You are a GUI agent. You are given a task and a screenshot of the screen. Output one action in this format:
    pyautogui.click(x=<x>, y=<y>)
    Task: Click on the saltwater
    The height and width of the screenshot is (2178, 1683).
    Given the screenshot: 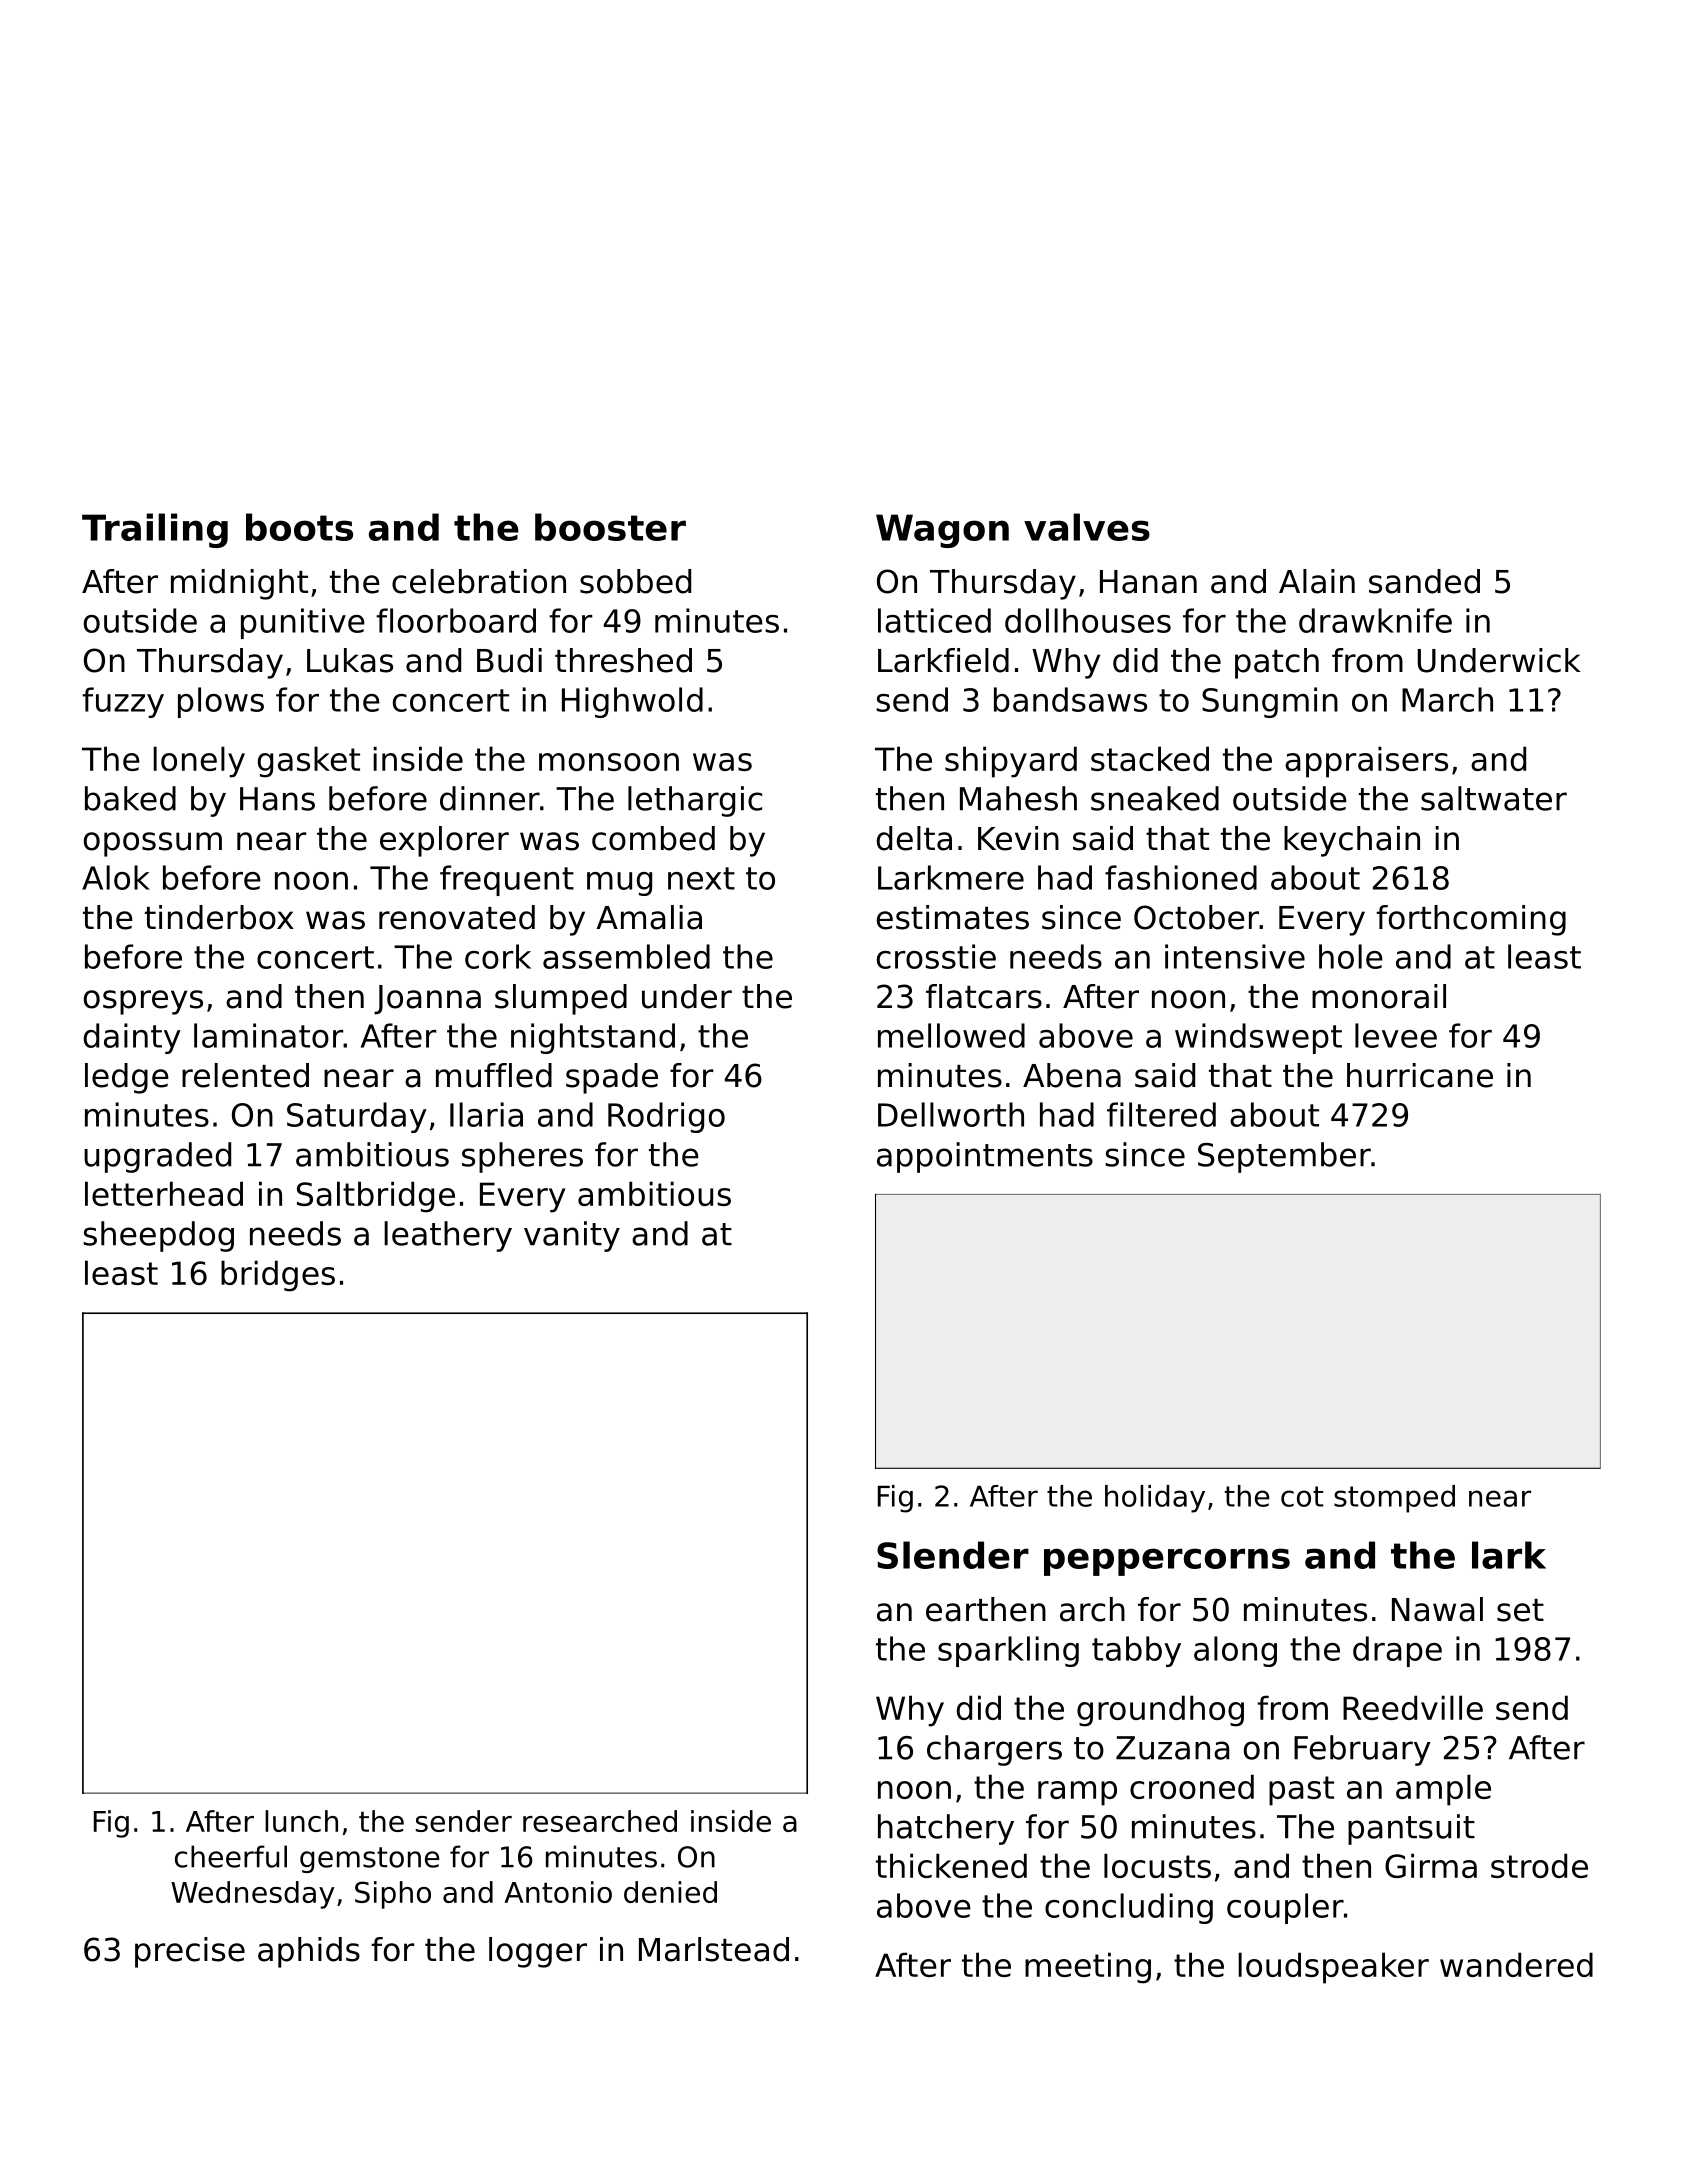 What is the action you would take?
    pyautogui.click(x=1494, y=798)
